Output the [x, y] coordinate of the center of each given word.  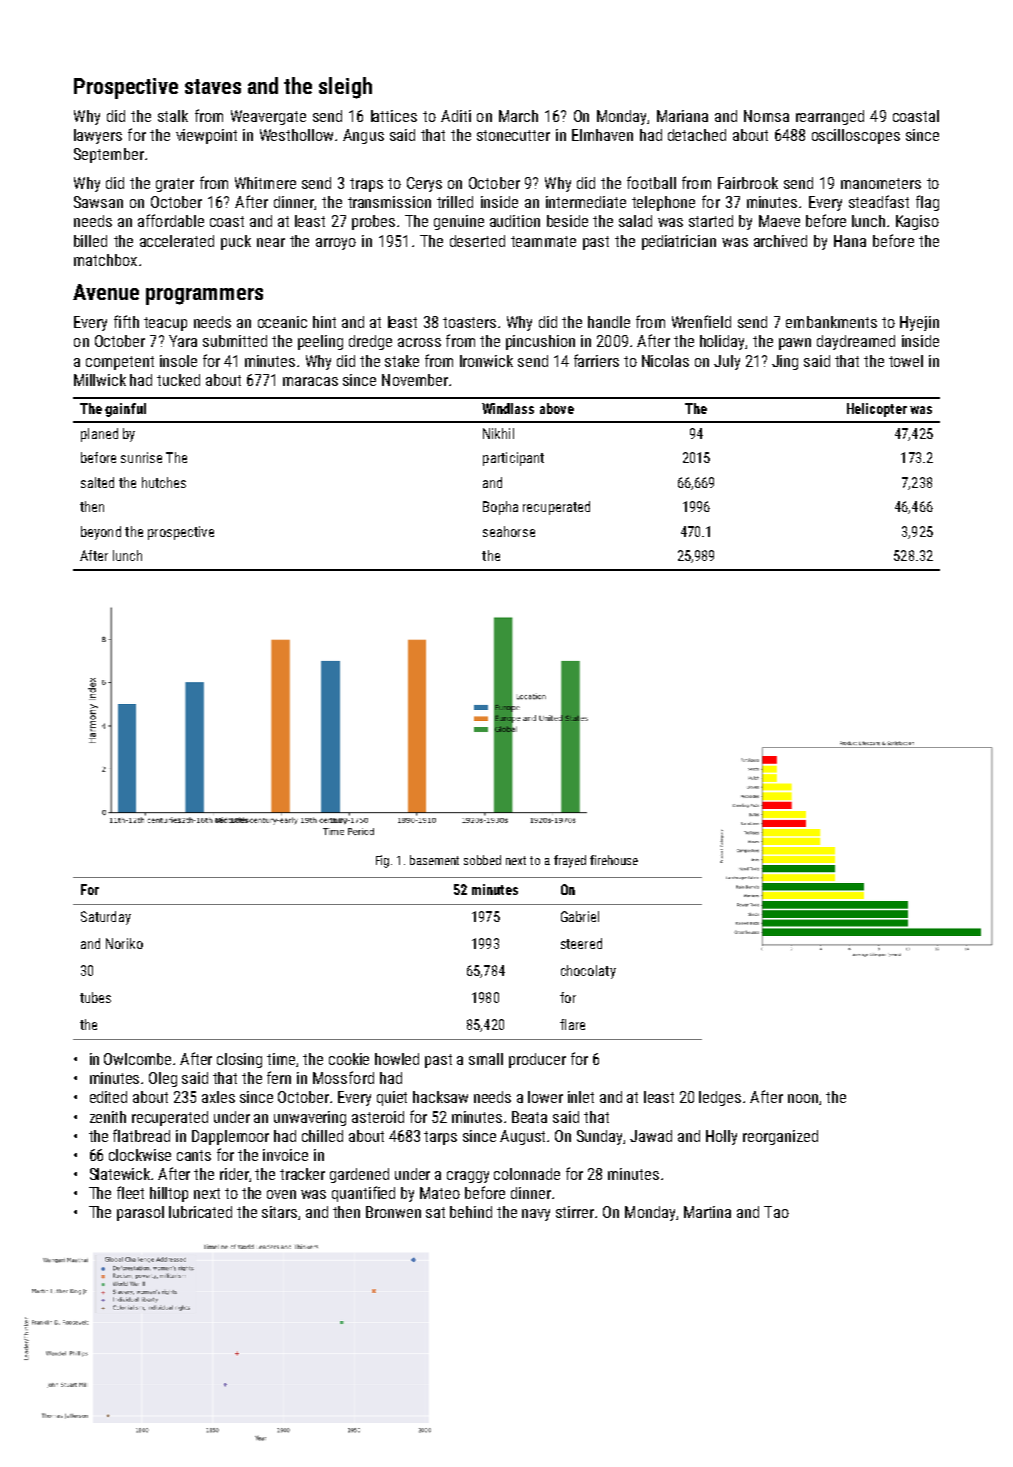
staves [213, 86]
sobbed [482, 860]
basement [434, 860]
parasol [140, 1213]
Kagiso [917, 222]
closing [239, 1060]
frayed [570, 861]
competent [120, 363]
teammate [543, 241]
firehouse [614, 860]
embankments [831, 322]
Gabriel [580, 916]
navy [536, 1215]
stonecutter [513, 135]
